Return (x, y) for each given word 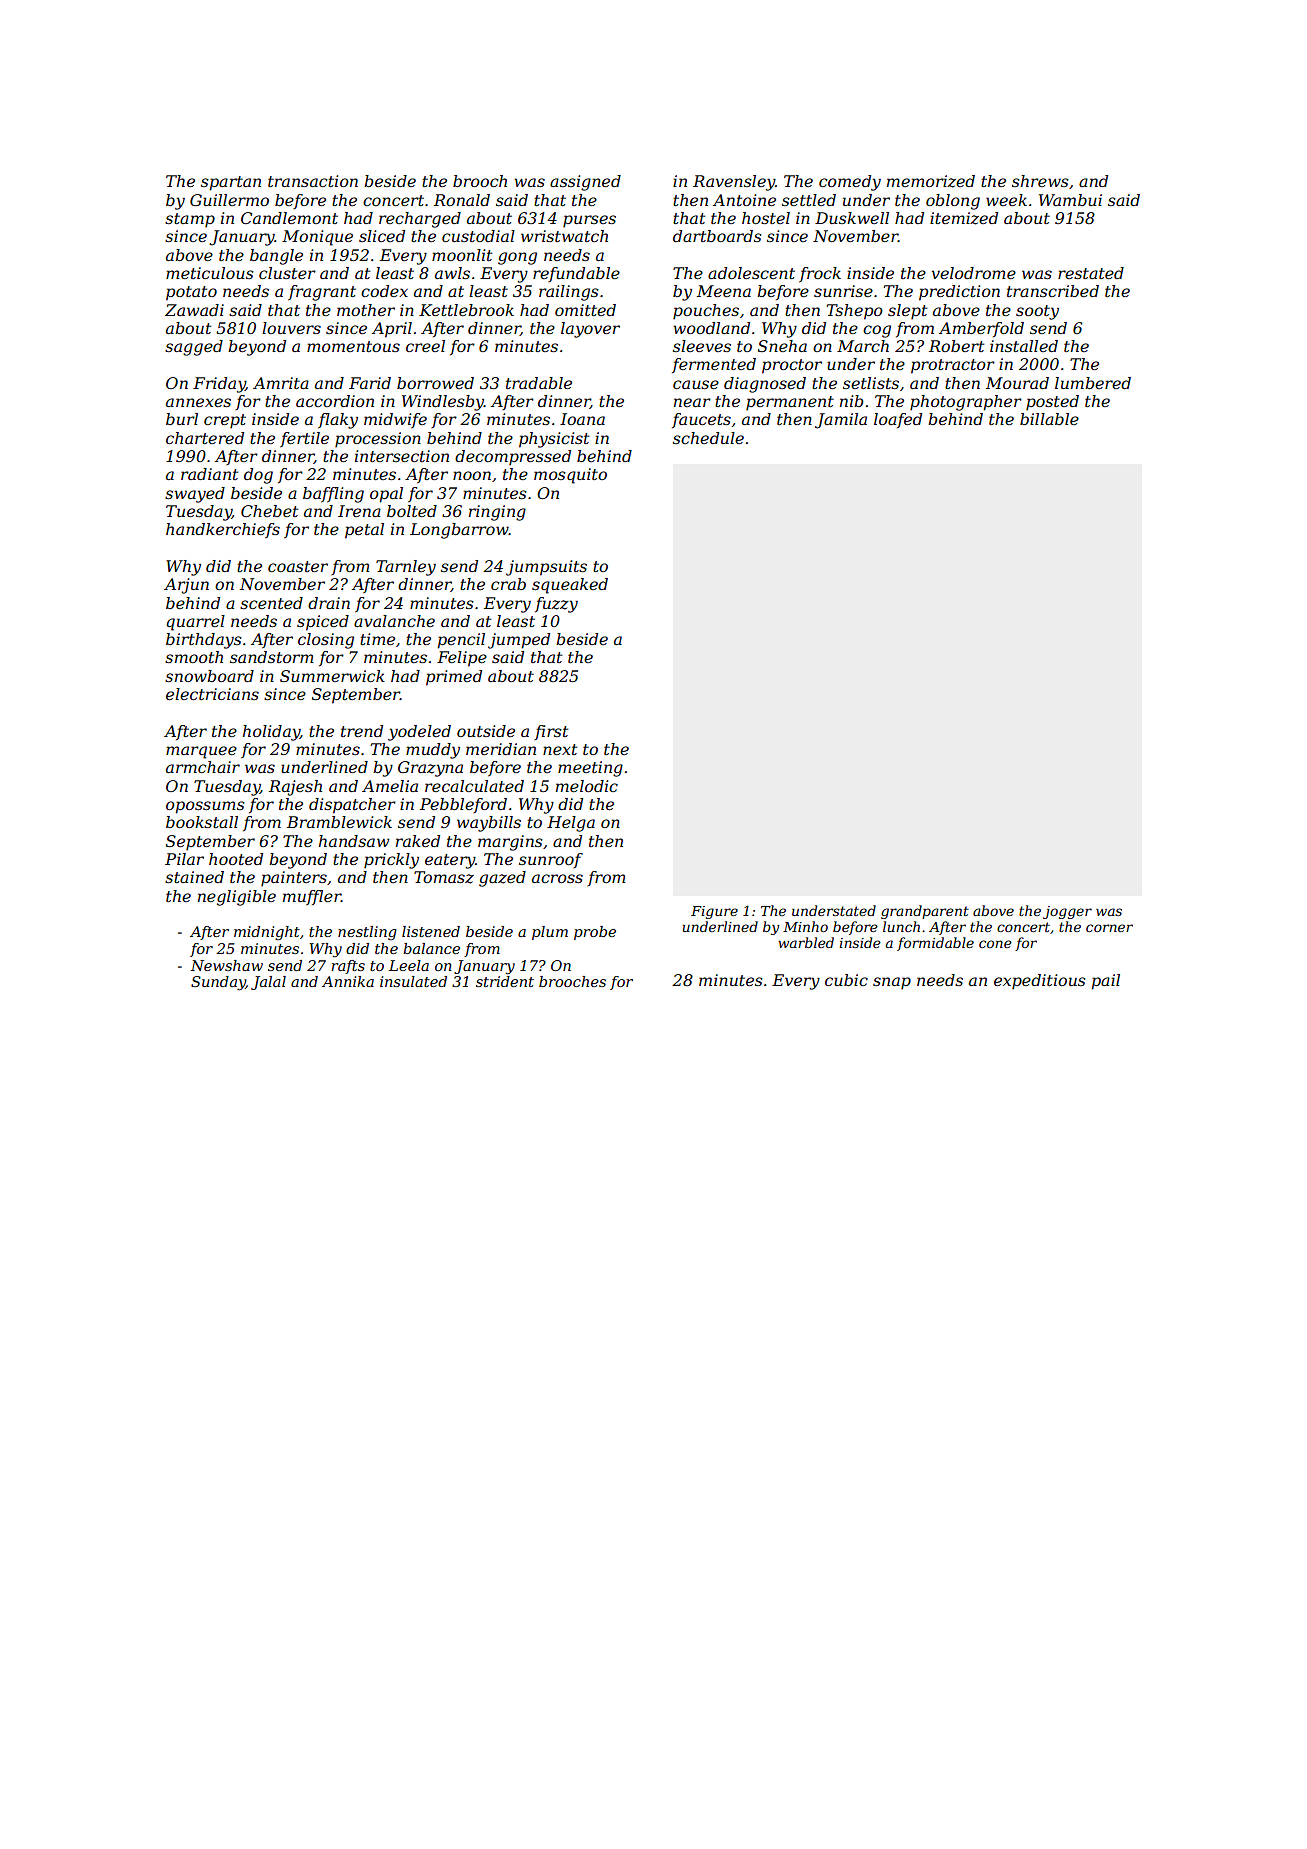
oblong (953, 202)
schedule (708, 438)
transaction (313, 181)
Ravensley (734, 183)
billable (1049, 419)
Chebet (269, 511)
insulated (413, 981)
